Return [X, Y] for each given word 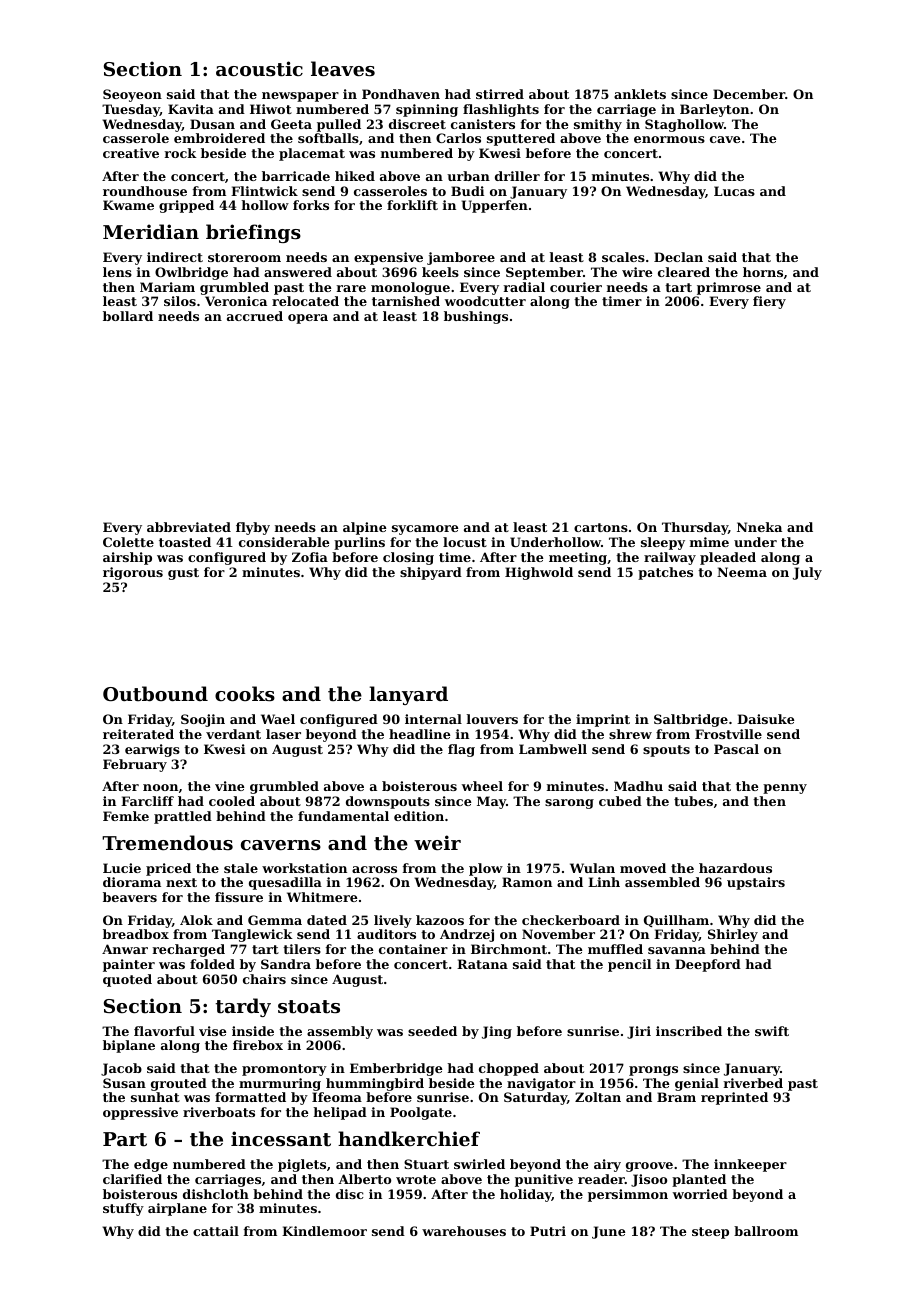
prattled [183, 817]
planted [699, 1180]
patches [665, 573]
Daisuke [765, 719]
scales [623, 257]
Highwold [539, 573]
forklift [412, 205]
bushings [476, 317]
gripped [186, 206]
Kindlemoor [324, 1231]
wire [637, 272]
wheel [482, 786]
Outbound [155, 693]
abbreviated [189, 527]
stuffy [123, 1209]
